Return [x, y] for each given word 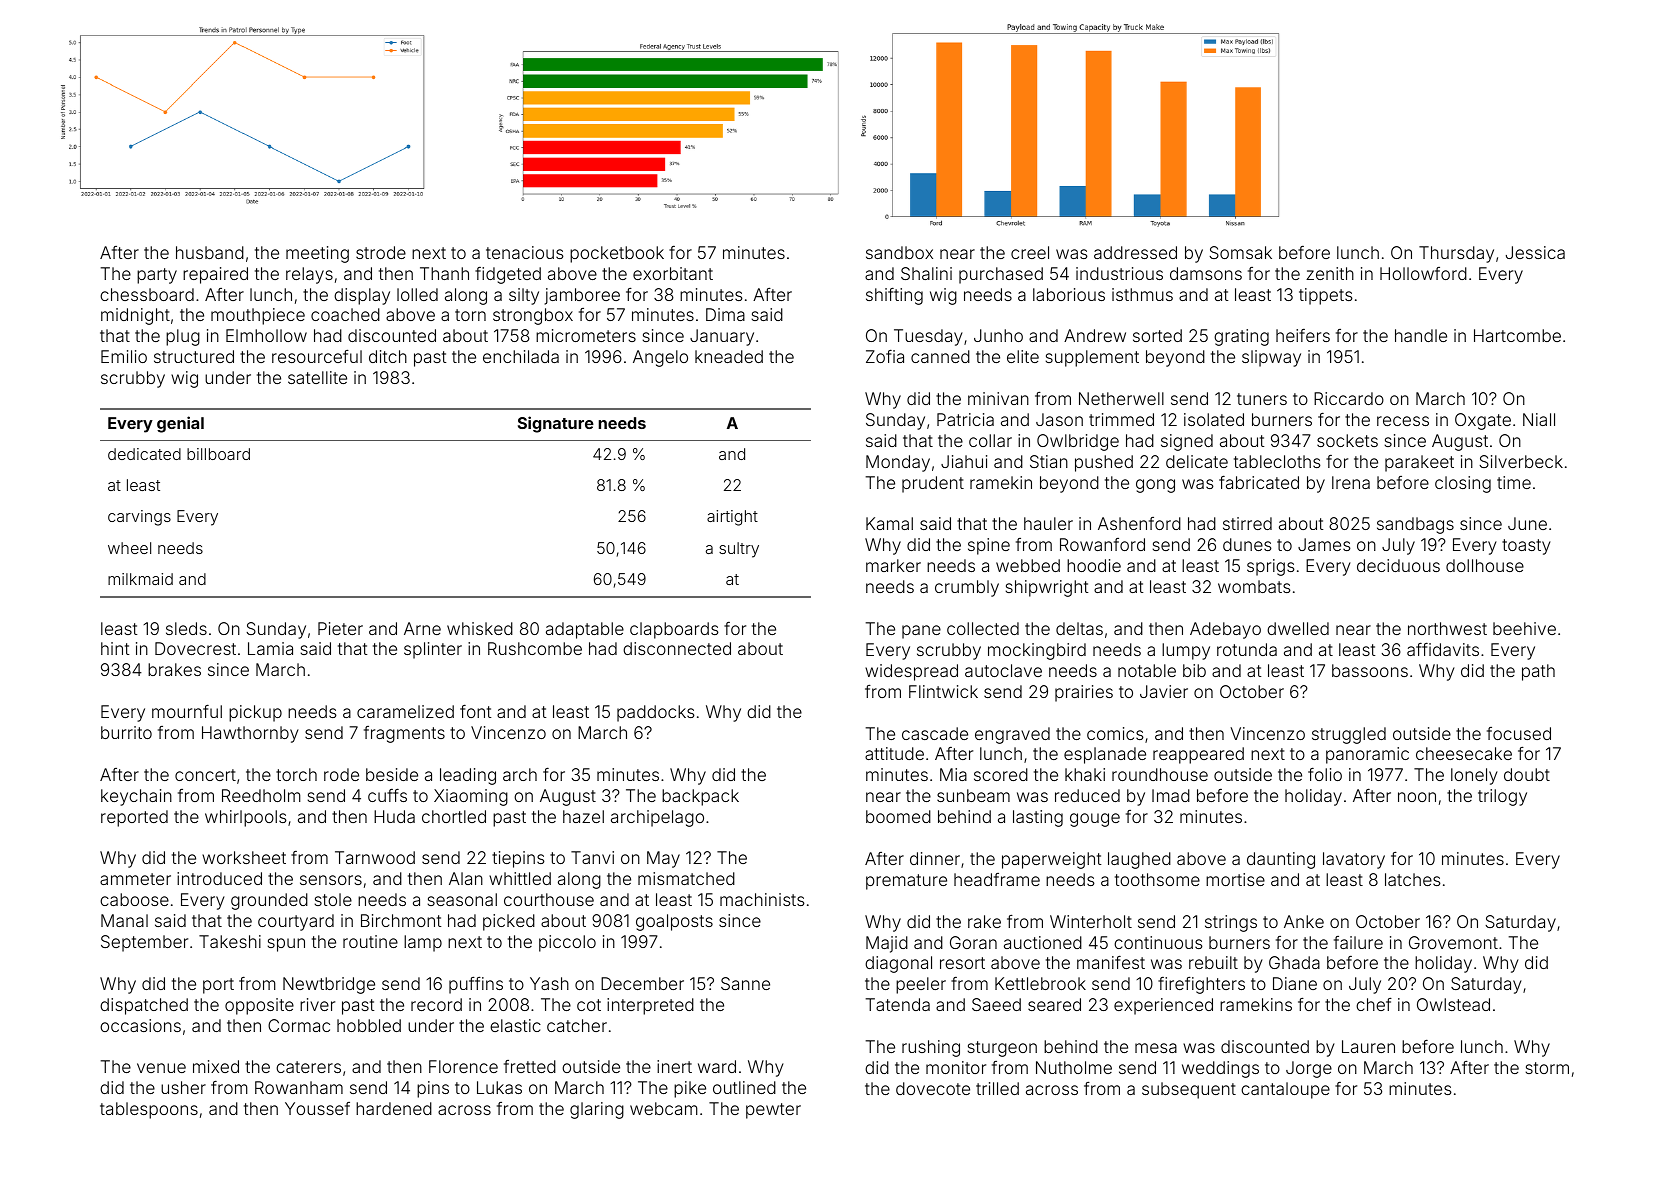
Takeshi [230, 941]
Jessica [1535, 252]
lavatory [1354, 860]
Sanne [745, 983]
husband [210, 252]
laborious [1069, 294]
